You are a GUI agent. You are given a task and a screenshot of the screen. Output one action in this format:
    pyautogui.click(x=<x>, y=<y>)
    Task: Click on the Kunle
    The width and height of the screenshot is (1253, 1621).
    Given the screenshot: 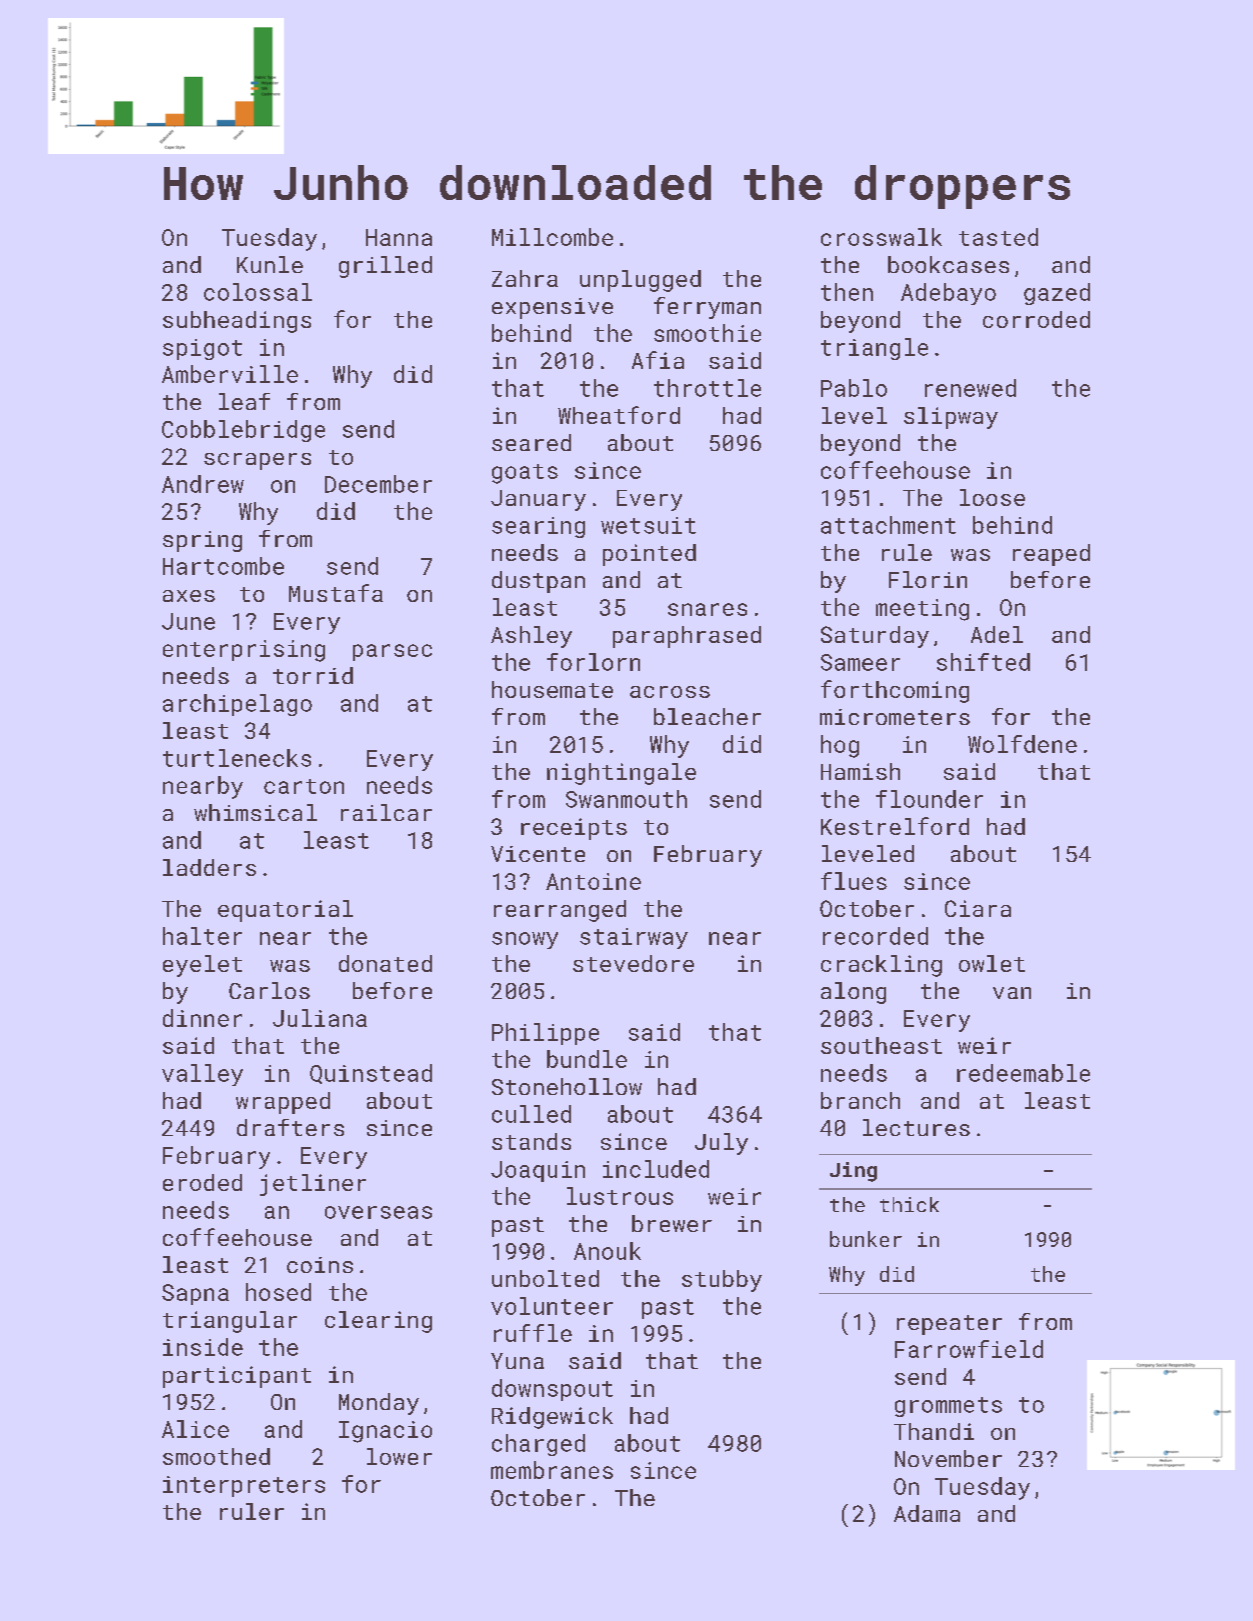 What is the action you would take?
    pyautogui.click(x=270, y=264)
